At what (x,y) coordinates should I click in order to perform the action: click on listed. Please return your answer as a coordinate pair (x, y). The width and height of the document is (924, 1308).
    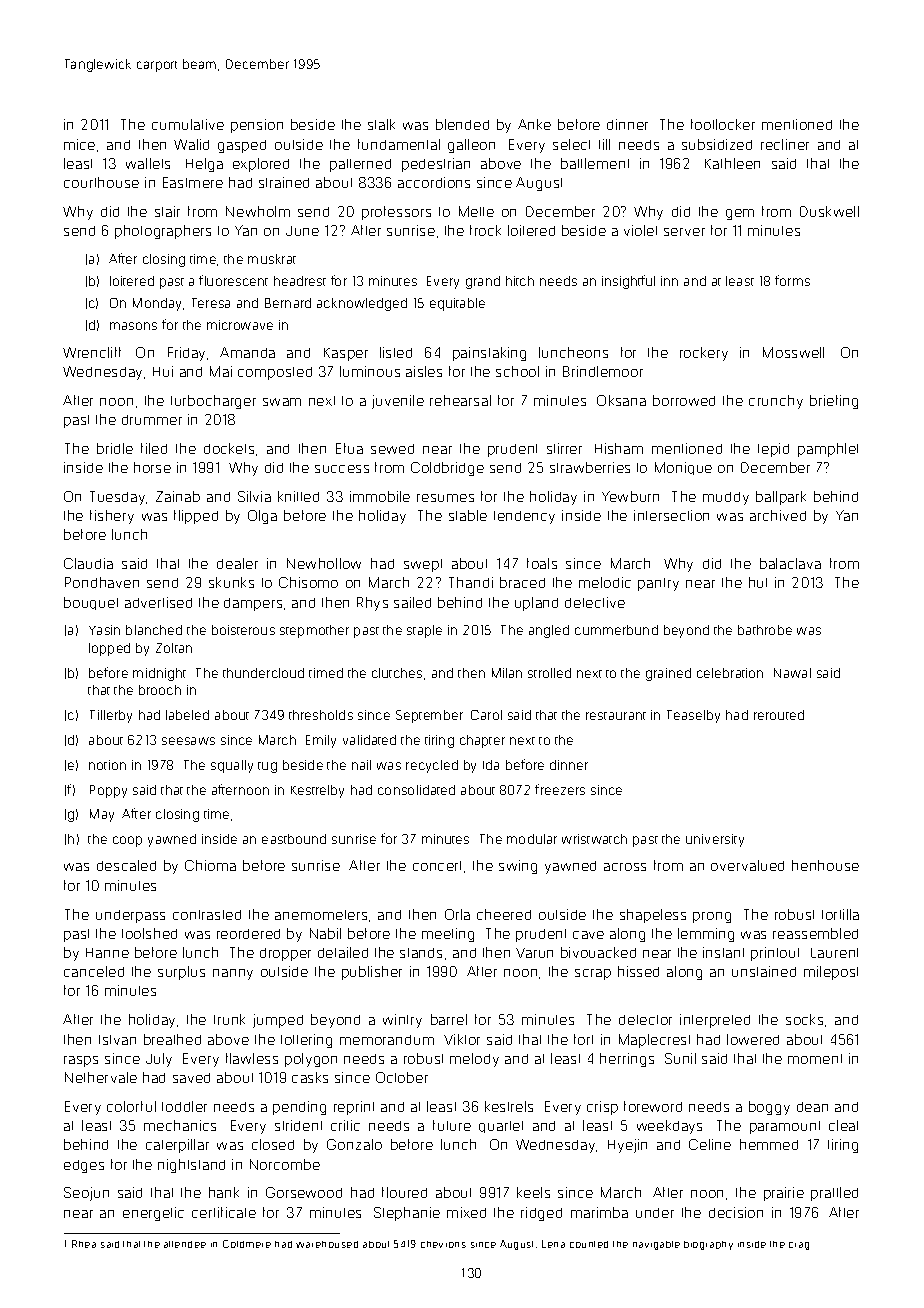
    Looking at the image, I should click on (396, 352).
